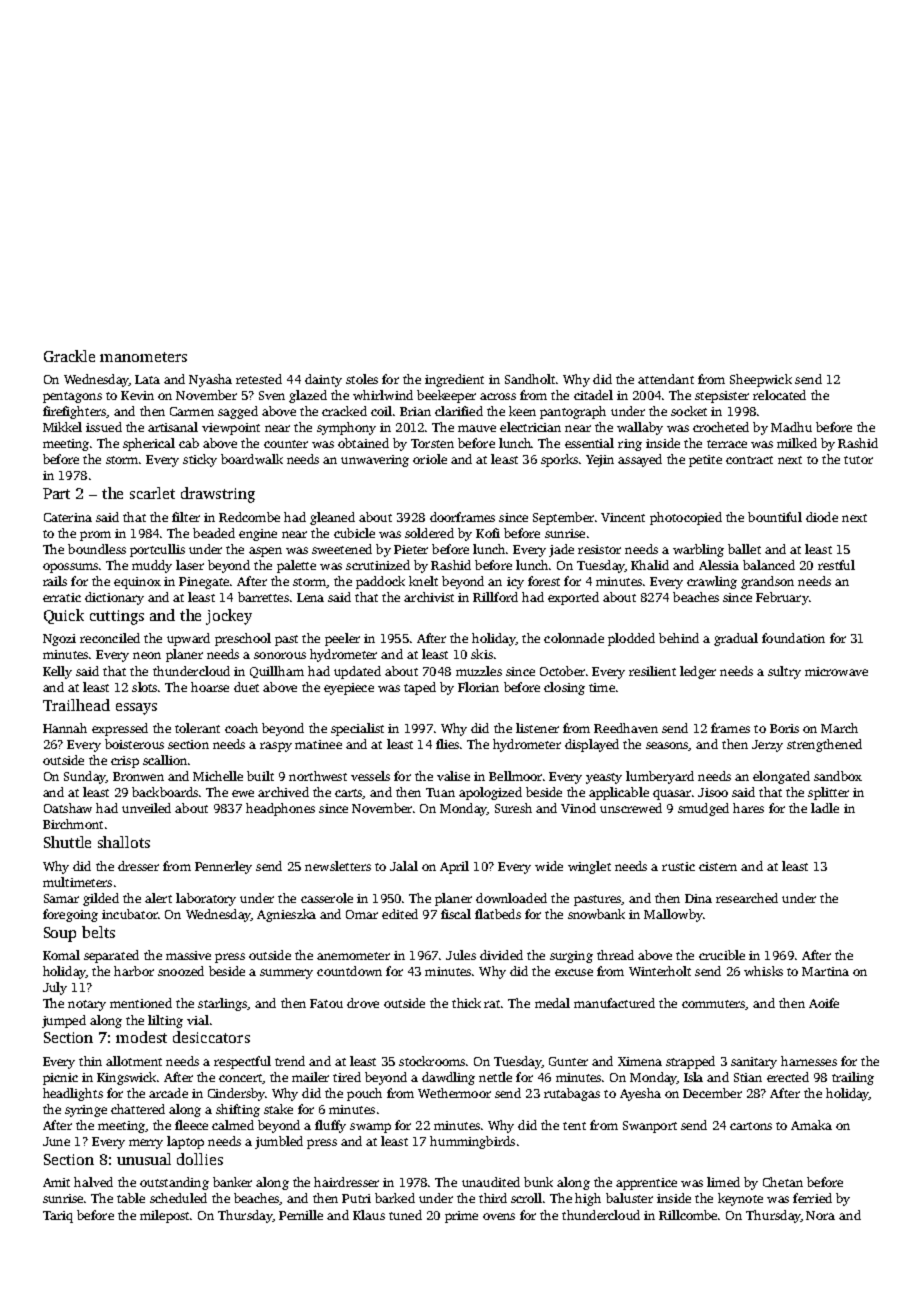 The height and width of the document is (1308, 924). What do you see at coordinates (614, 1003) in the document?
I see `manufactured` at bounding box center [614, 1003].
